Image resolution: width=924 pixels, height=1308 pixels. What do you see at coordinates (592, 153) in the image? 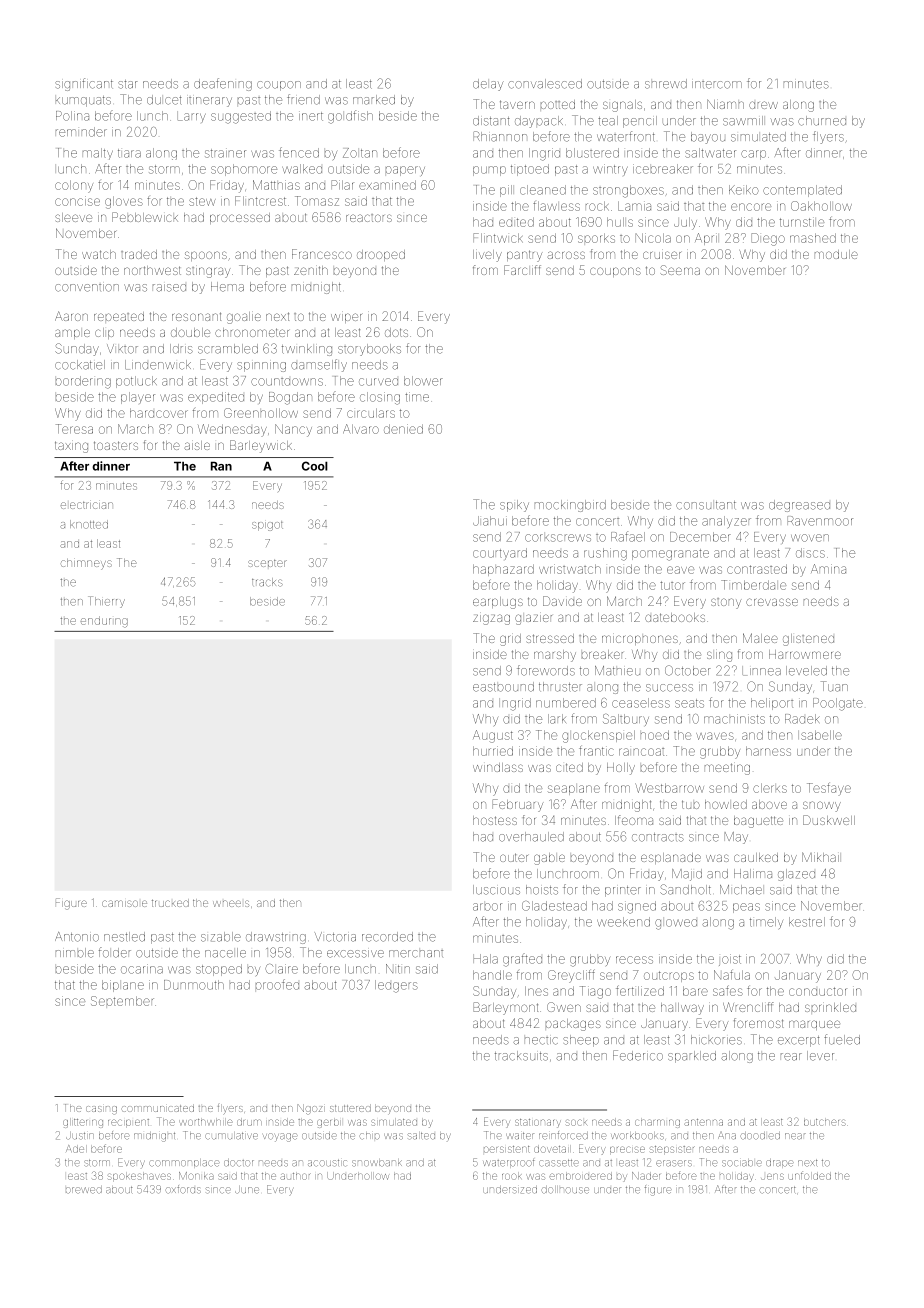
I see `blustered` at bounding box center [592, 153].
